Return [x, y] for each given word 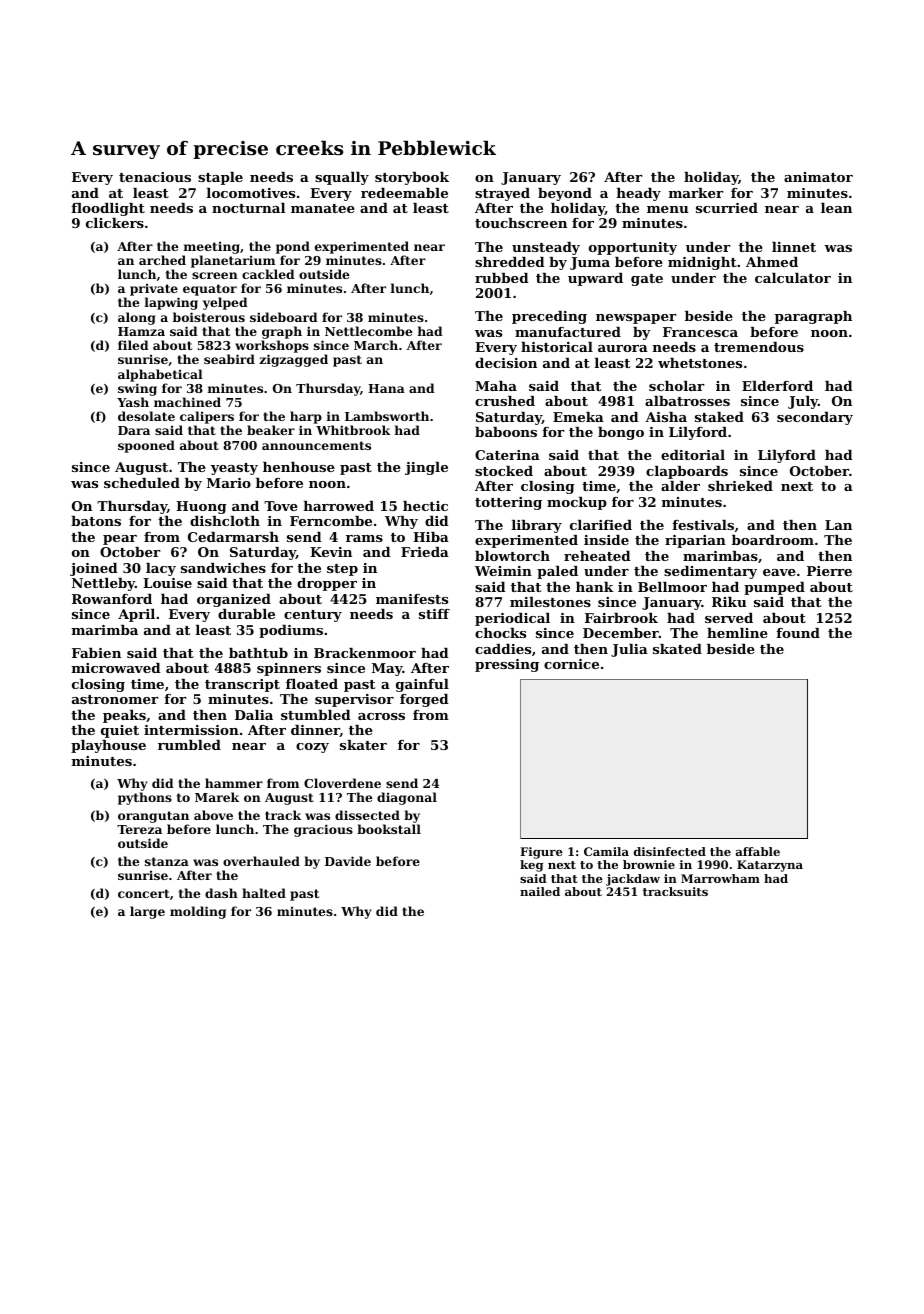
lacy [161, 569]
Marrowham [720, 878]
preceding [549, 317]
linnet [794, 247]
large [147, 912]
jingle [426, 468]
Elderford [777, 386]
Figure [541, 853]
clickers [115, 223]
